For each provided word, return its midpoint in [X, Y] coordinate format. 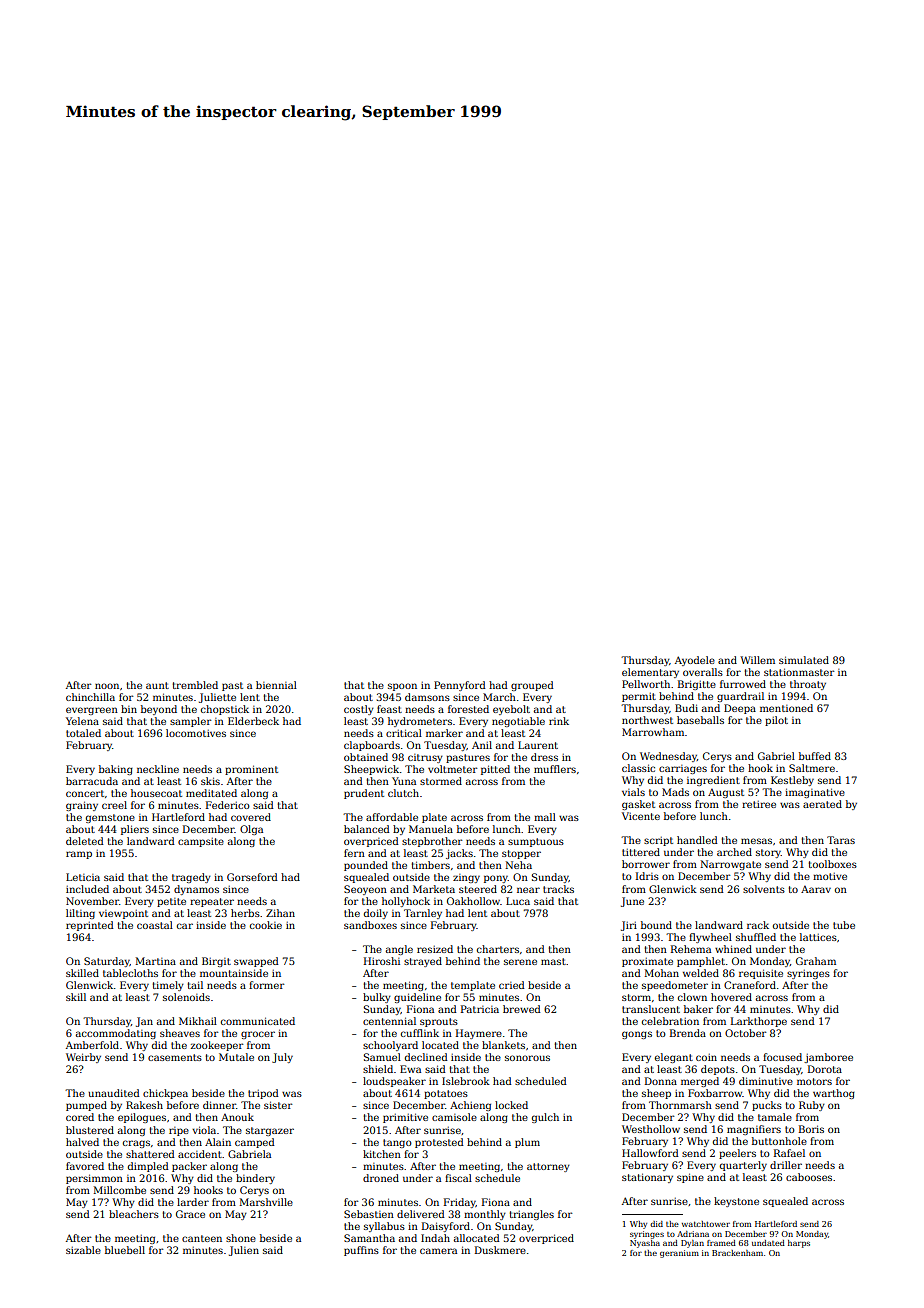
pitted [495, 770]
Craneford [750, 985]
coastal [155, 925]
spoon [402, 687]
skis [210, 781]
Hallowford [650, 1153]
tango [397, 1143]
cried [512, 985]
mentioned [786, 708]
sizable [83, 1250]
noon [107, 686]
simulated [804, 660]
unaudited [114, 1093]
